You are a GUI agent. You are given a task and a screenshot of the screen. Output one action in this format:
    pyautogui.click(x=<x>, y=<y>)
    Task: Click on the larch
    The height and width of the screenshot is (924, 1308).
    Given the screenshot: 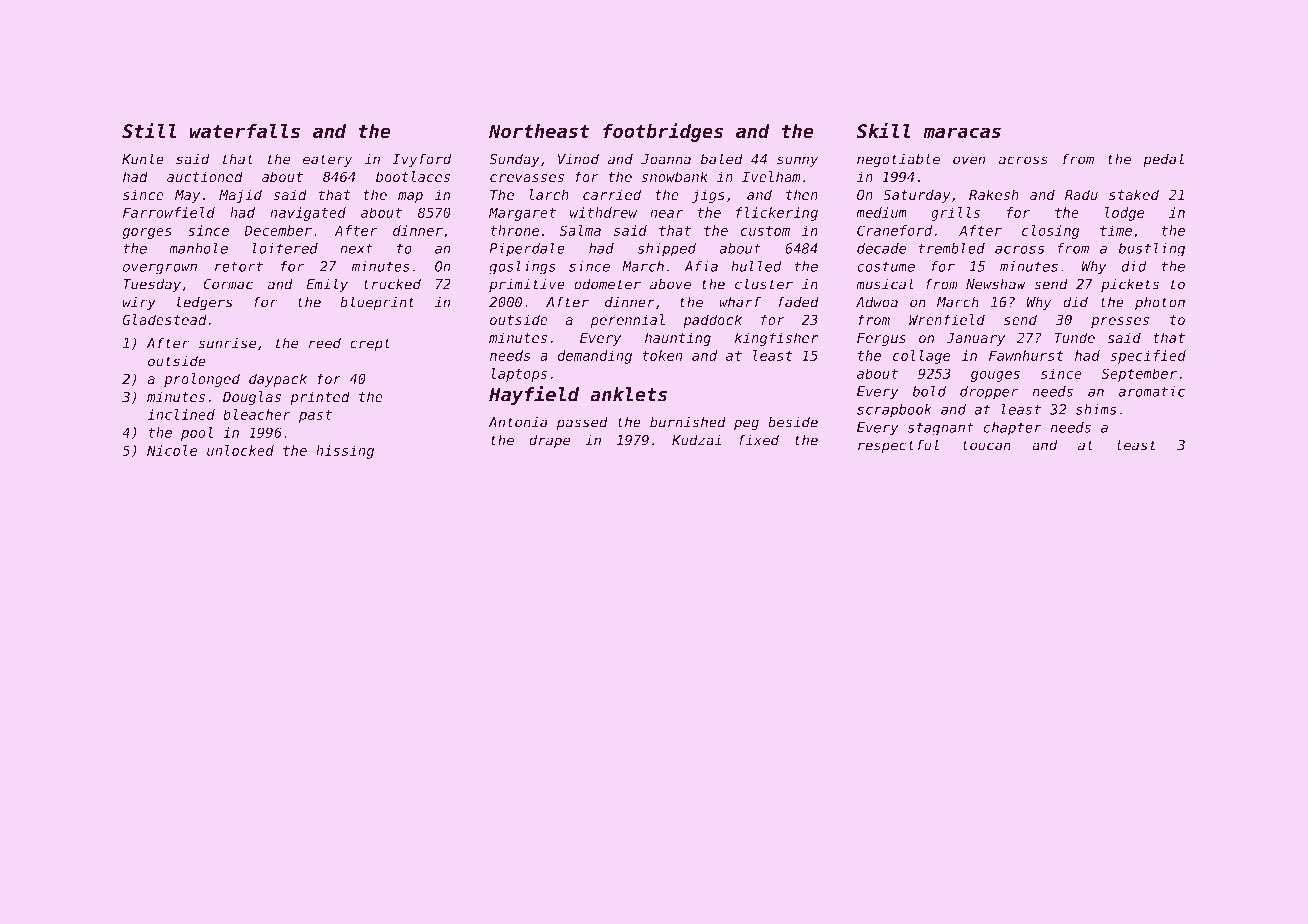 What is the action you would take?
    pyautogui.click(x=549, y=195)
